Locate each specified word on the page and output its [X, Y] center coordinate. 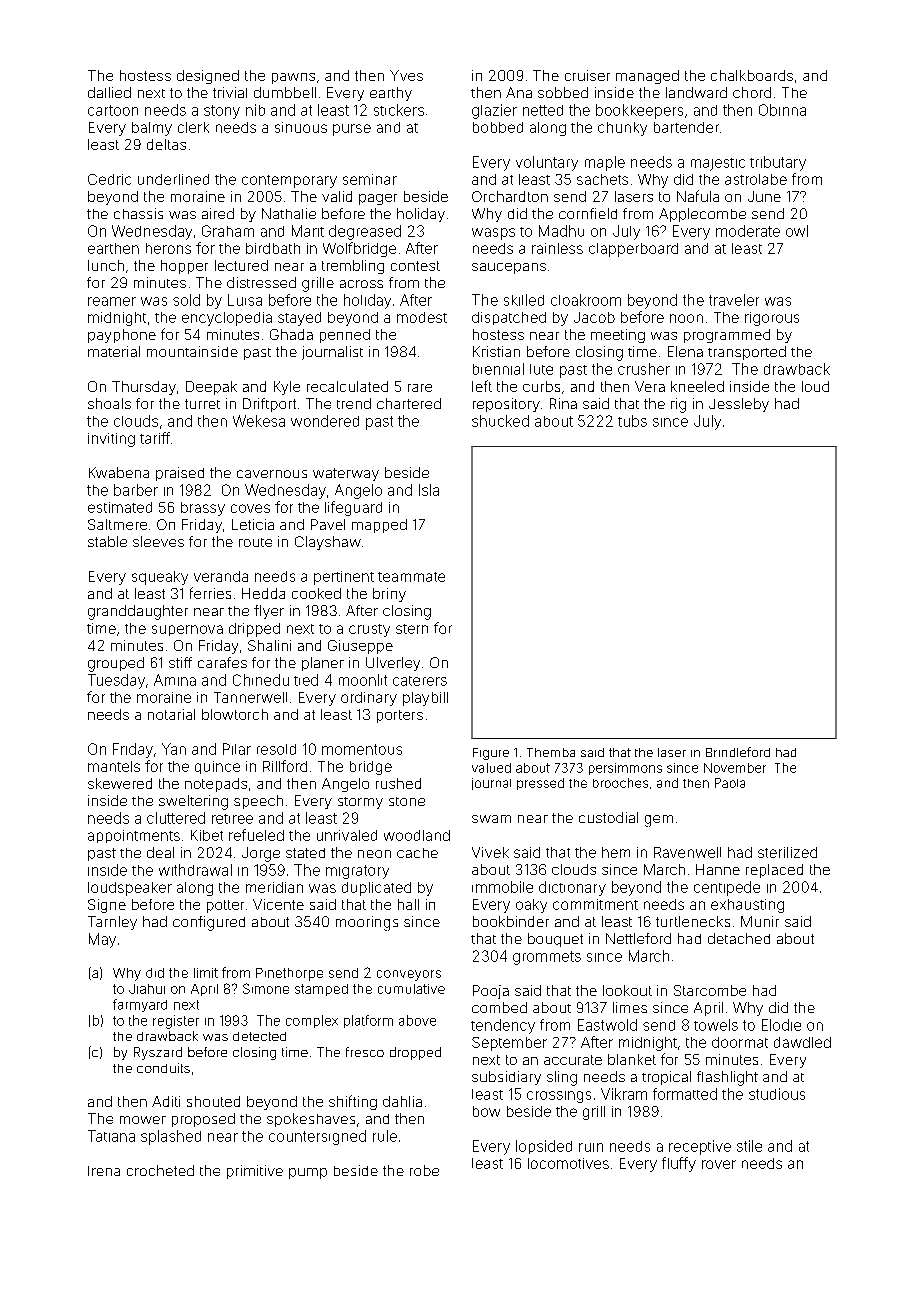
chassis [138, 213]
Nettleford [638, 938]
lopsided [544, 1147]
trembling [353, 267]
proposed [203, 1120]
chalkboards [752, 75]
